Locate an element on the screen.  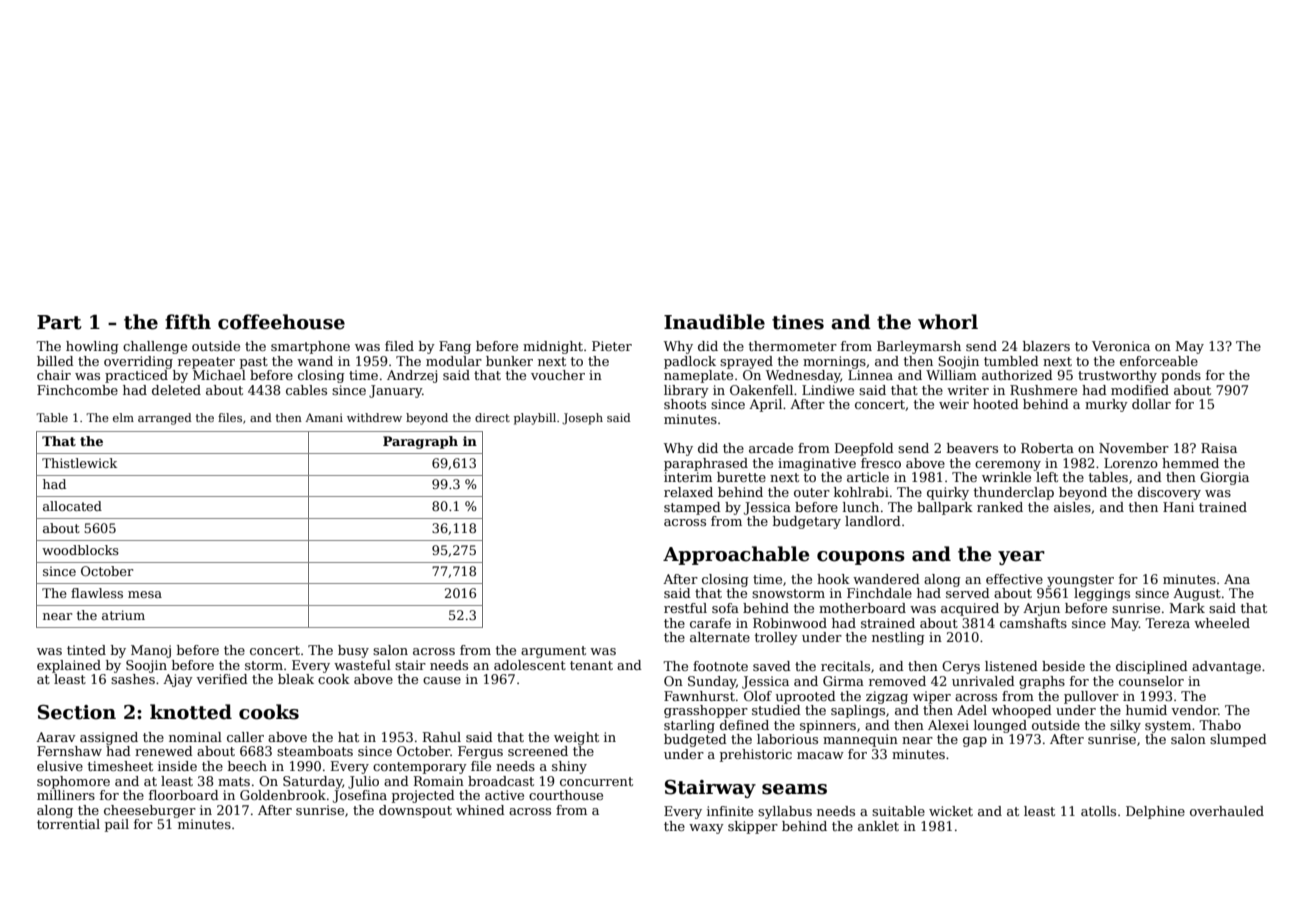
ponds is located at coordinates (1181, 376).
